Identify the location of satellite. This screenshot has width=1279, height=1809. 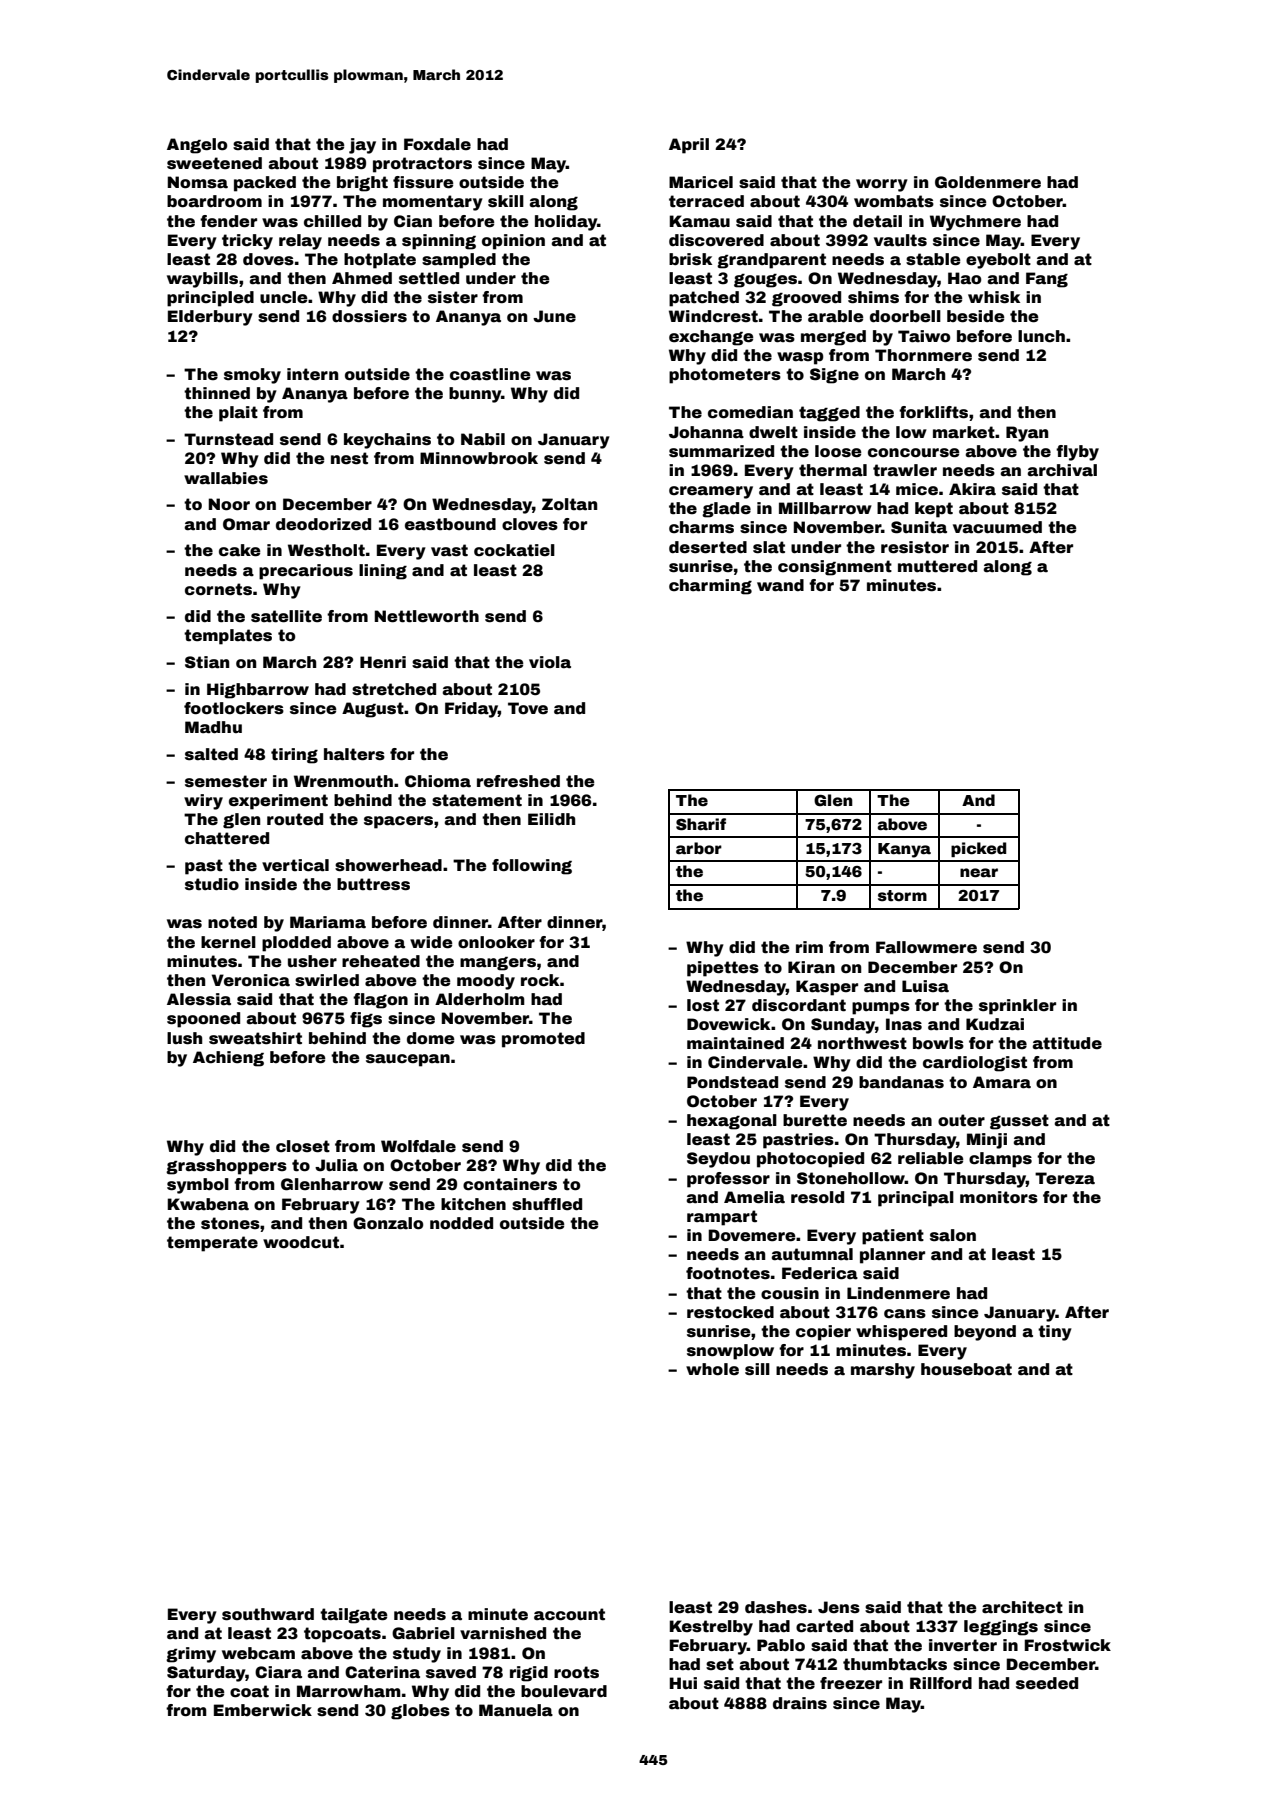
(286, 616).
